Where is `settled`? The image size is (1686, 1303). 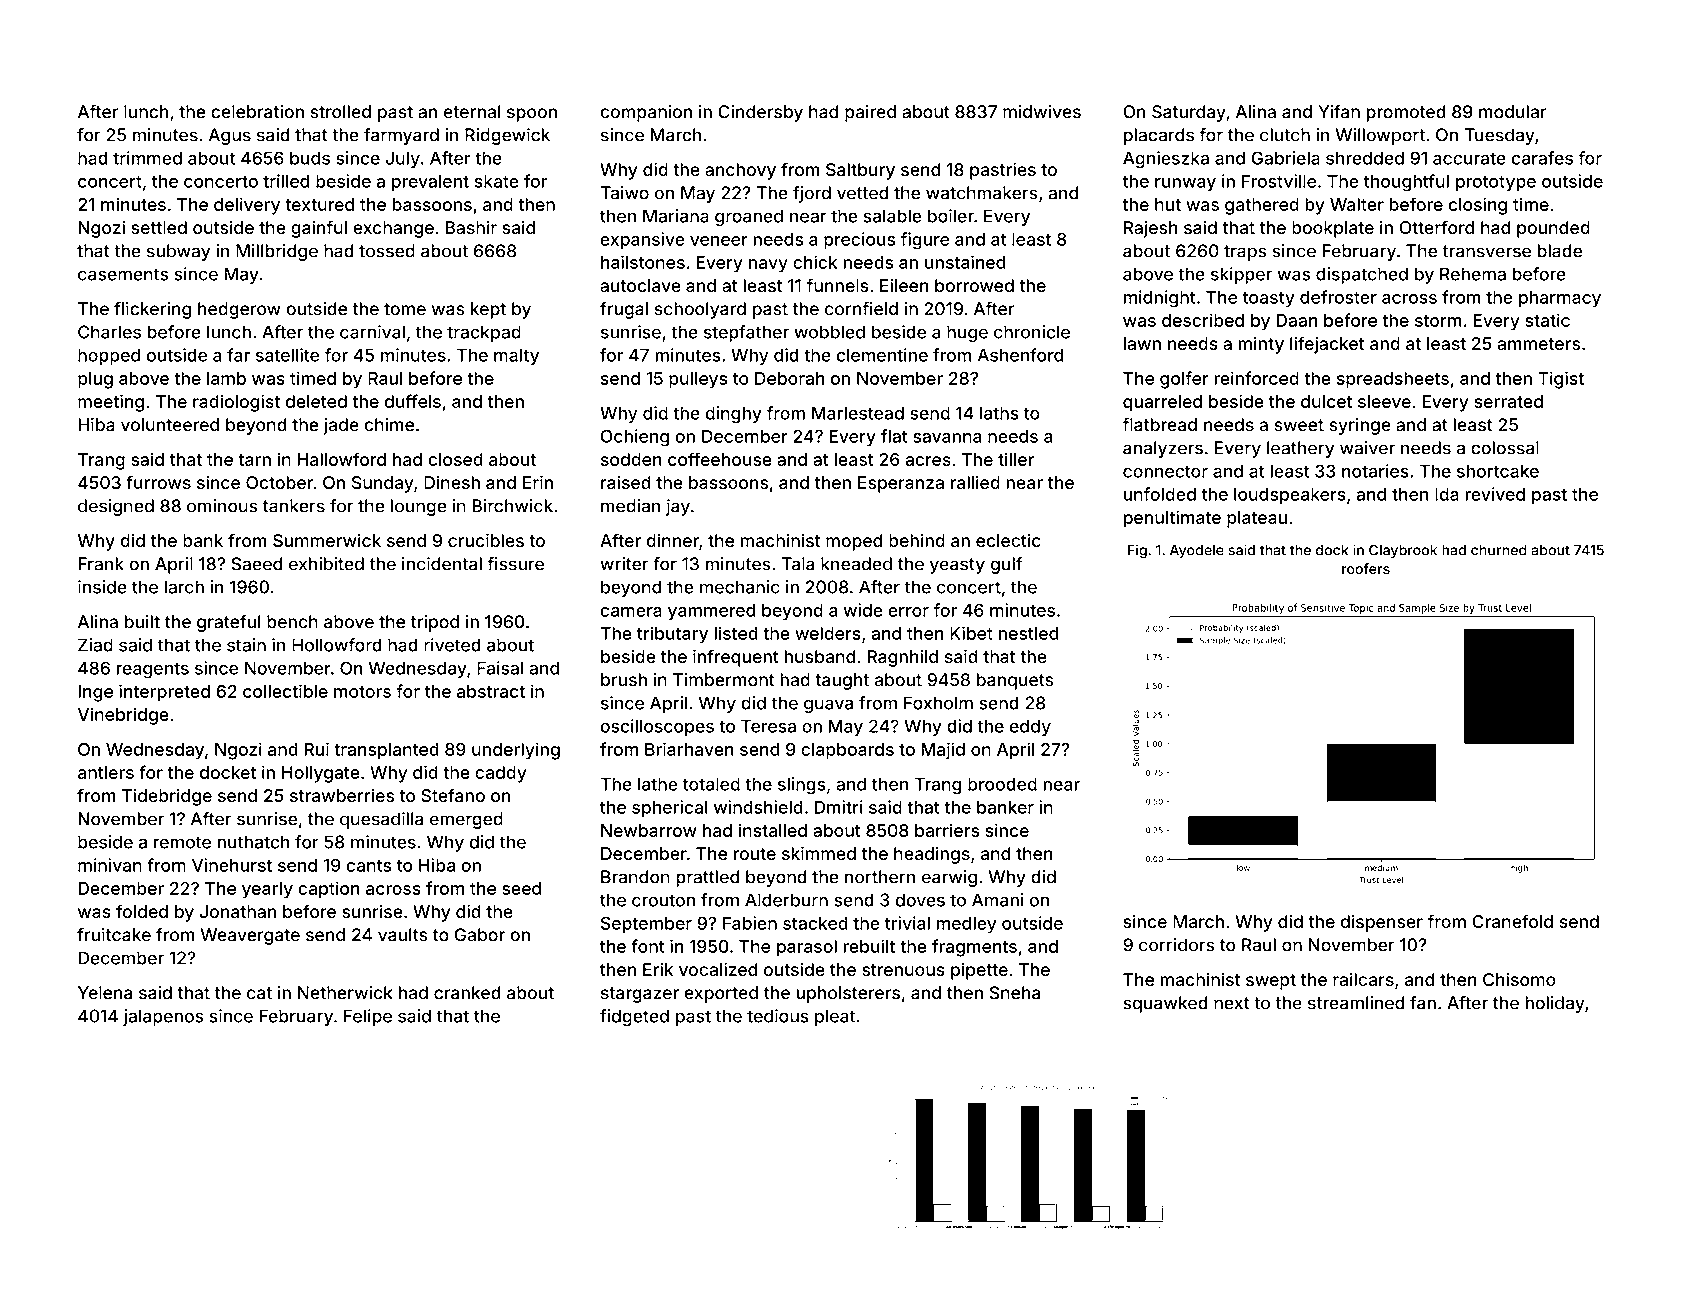
settled is located at coordinates (159, 227).
